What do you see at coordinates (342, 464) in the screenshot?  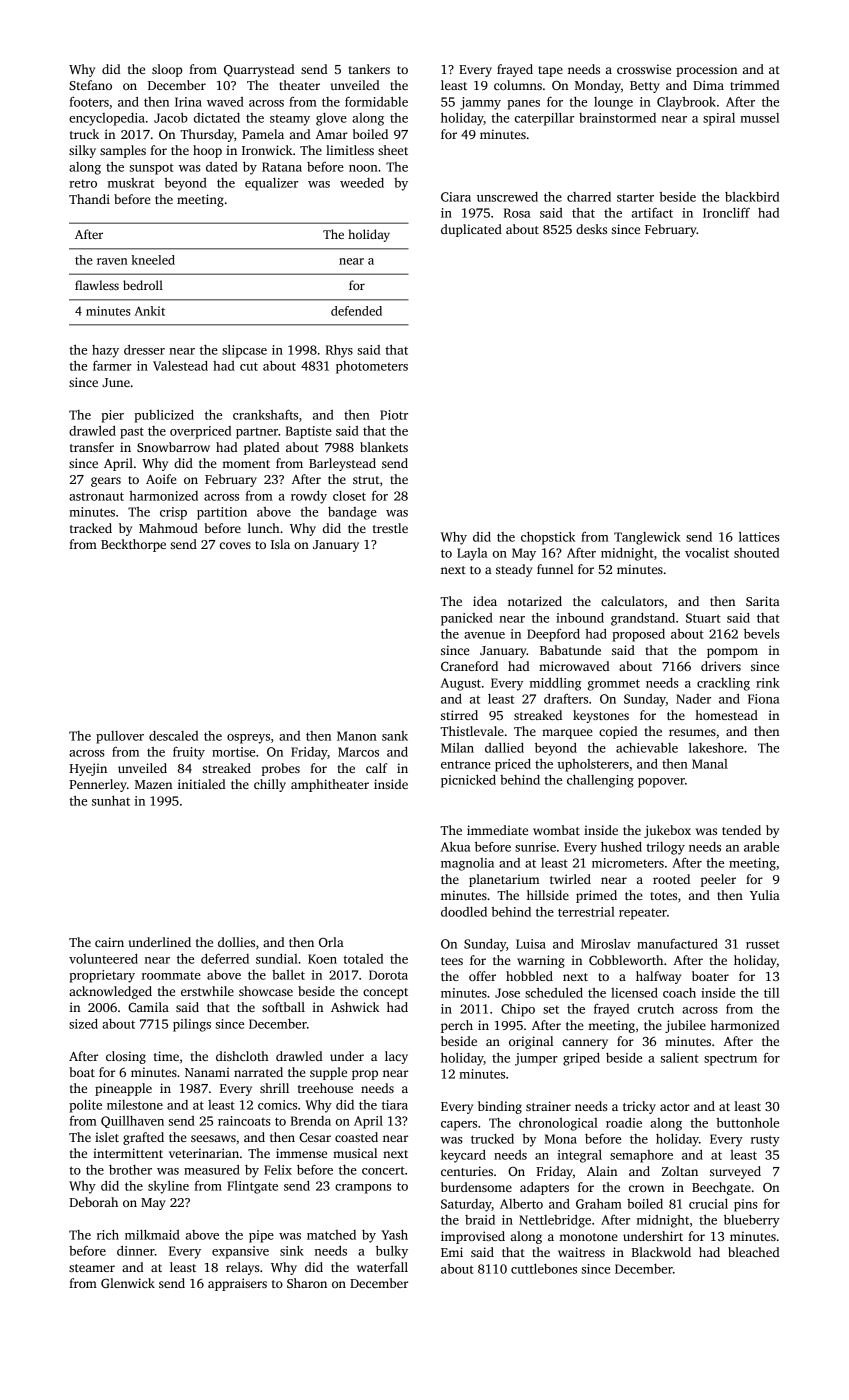 I see `Barleystead` at bounding box center [342, 464].
